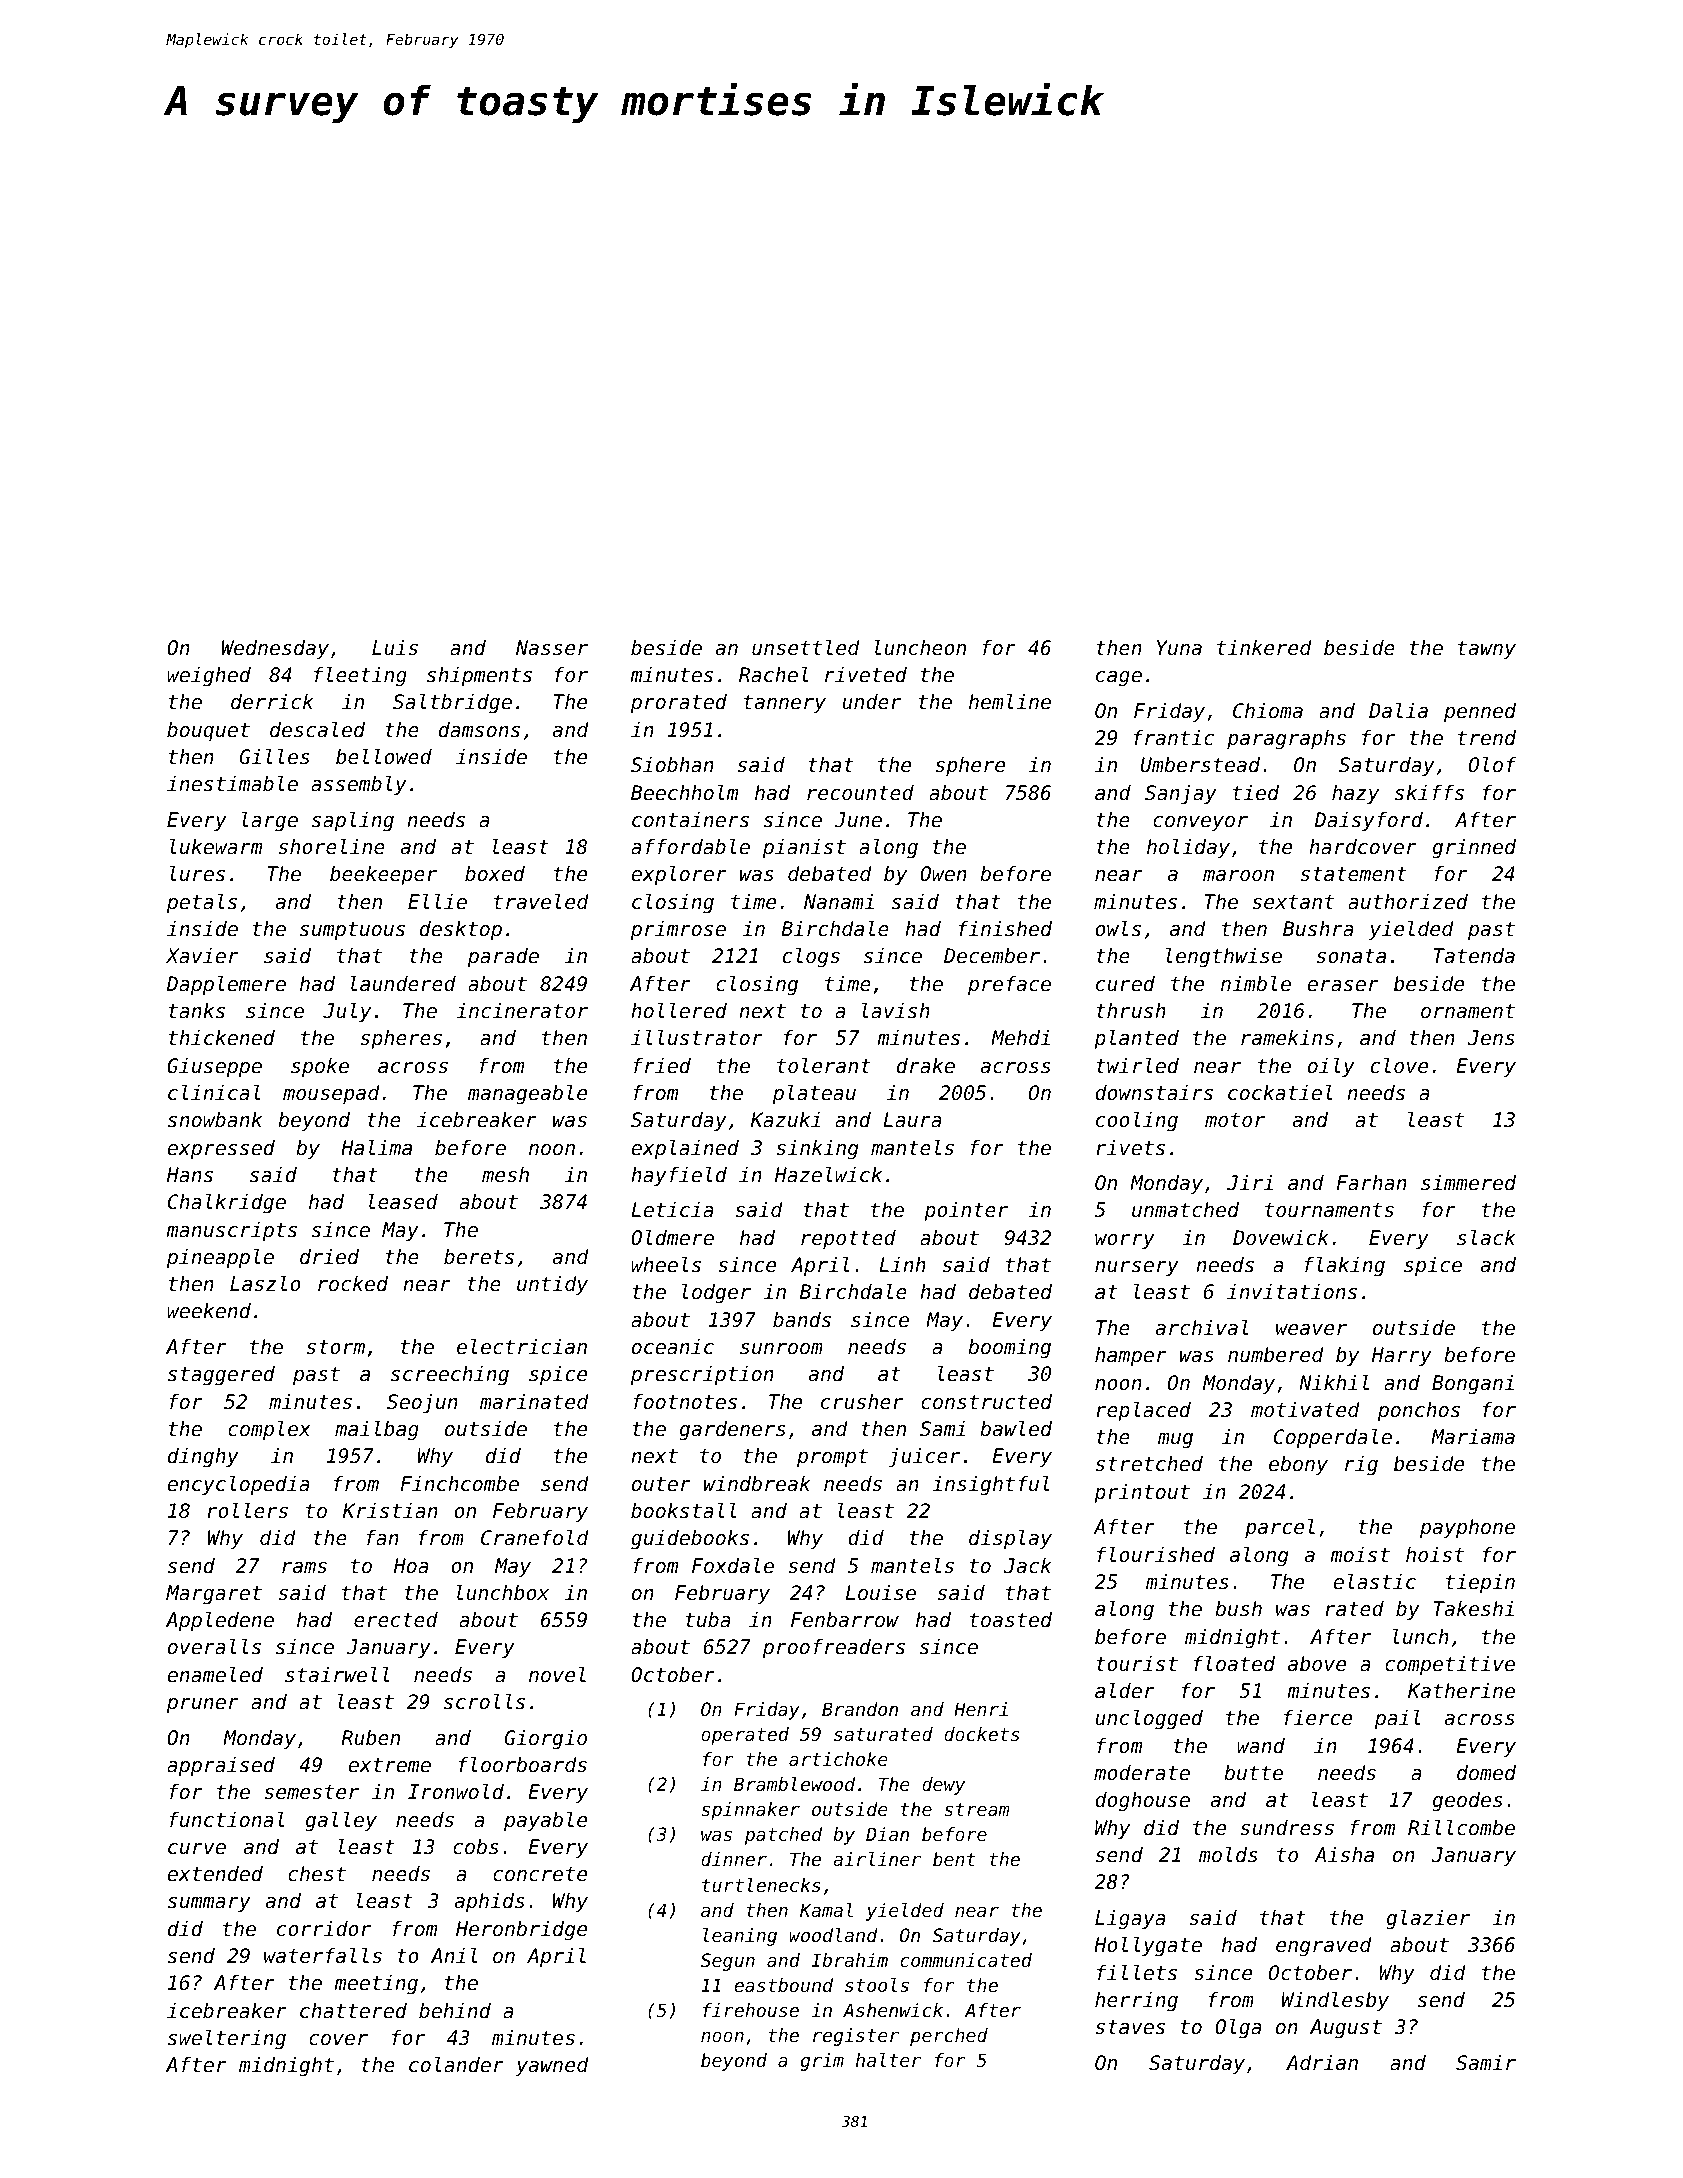 Image resolution: width=1683 pixels, height=2178 pixels. I want to click on dinghy, so click(203, 1458).
